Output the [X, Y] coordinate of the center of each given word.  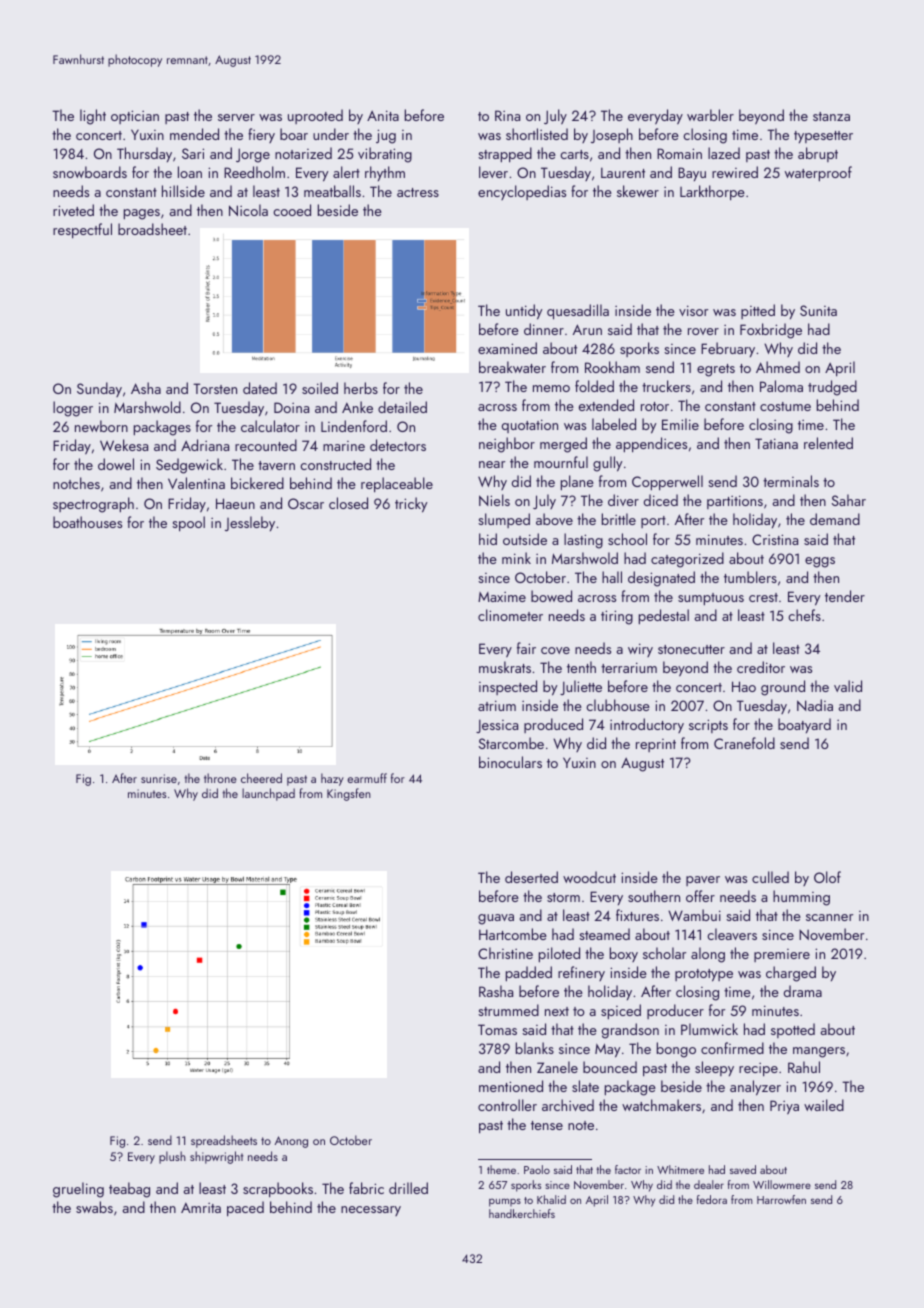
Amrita [201, 1207]
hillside [183, 191]
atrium [497, 705]
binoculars [510, 762]
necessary [371, 1211]
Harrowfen [781, 1199]
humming [801, 898]
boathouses [87, 522]
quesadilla [578, 312]
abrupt [818, 154]
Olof [827, 877]
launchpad [268, 794]
